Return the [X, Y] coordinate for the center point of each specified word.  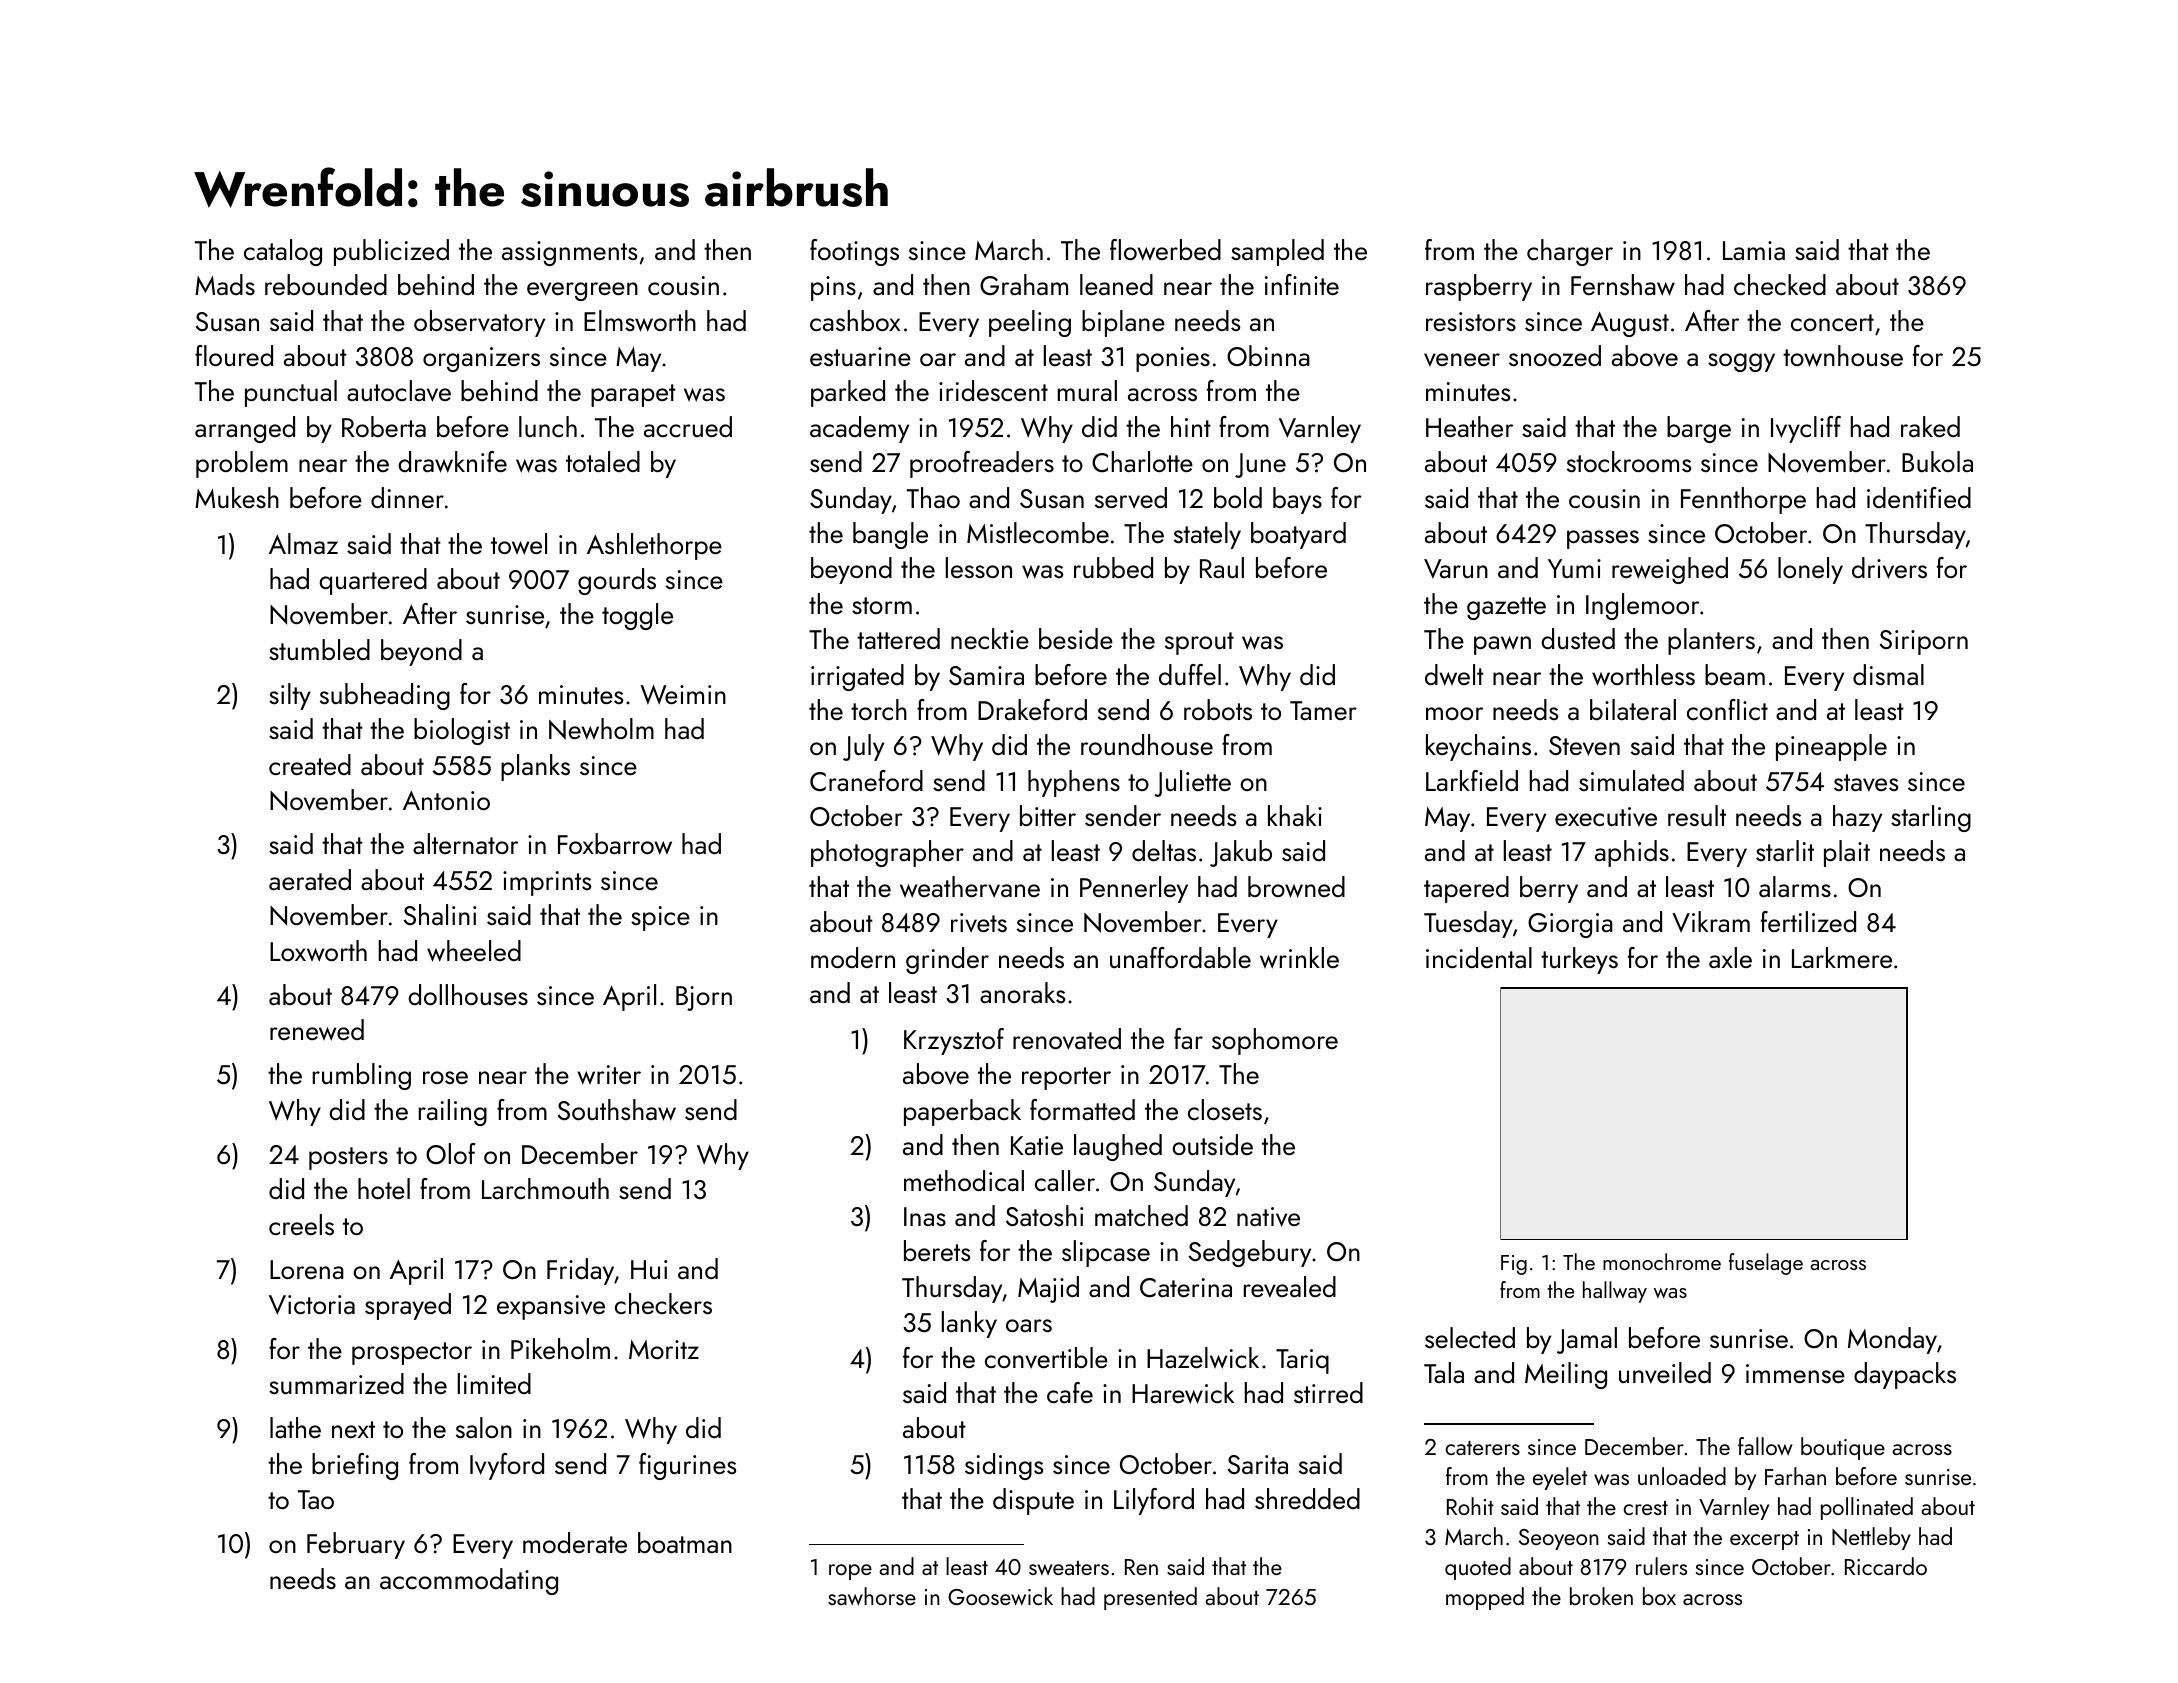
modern [853, 957]
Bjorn [704, 998]
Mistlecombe [1038, 532]
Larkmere [1842, 957]
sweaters [1069, 1568]
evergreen [582, 291]
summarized [336, 1383]
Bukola [1937, 461]
